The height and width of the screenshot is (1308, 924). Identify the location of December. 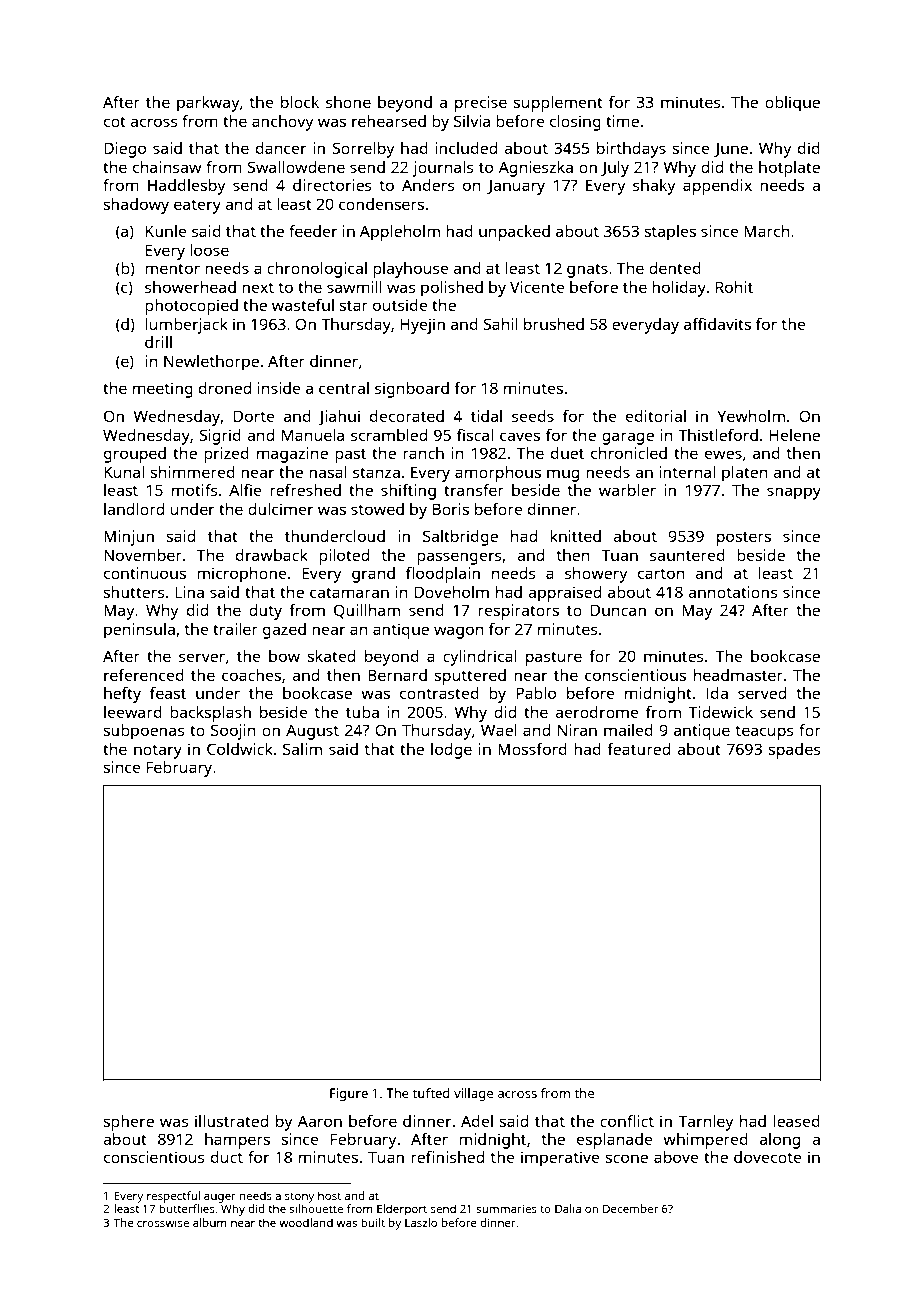
(630, 1208).
